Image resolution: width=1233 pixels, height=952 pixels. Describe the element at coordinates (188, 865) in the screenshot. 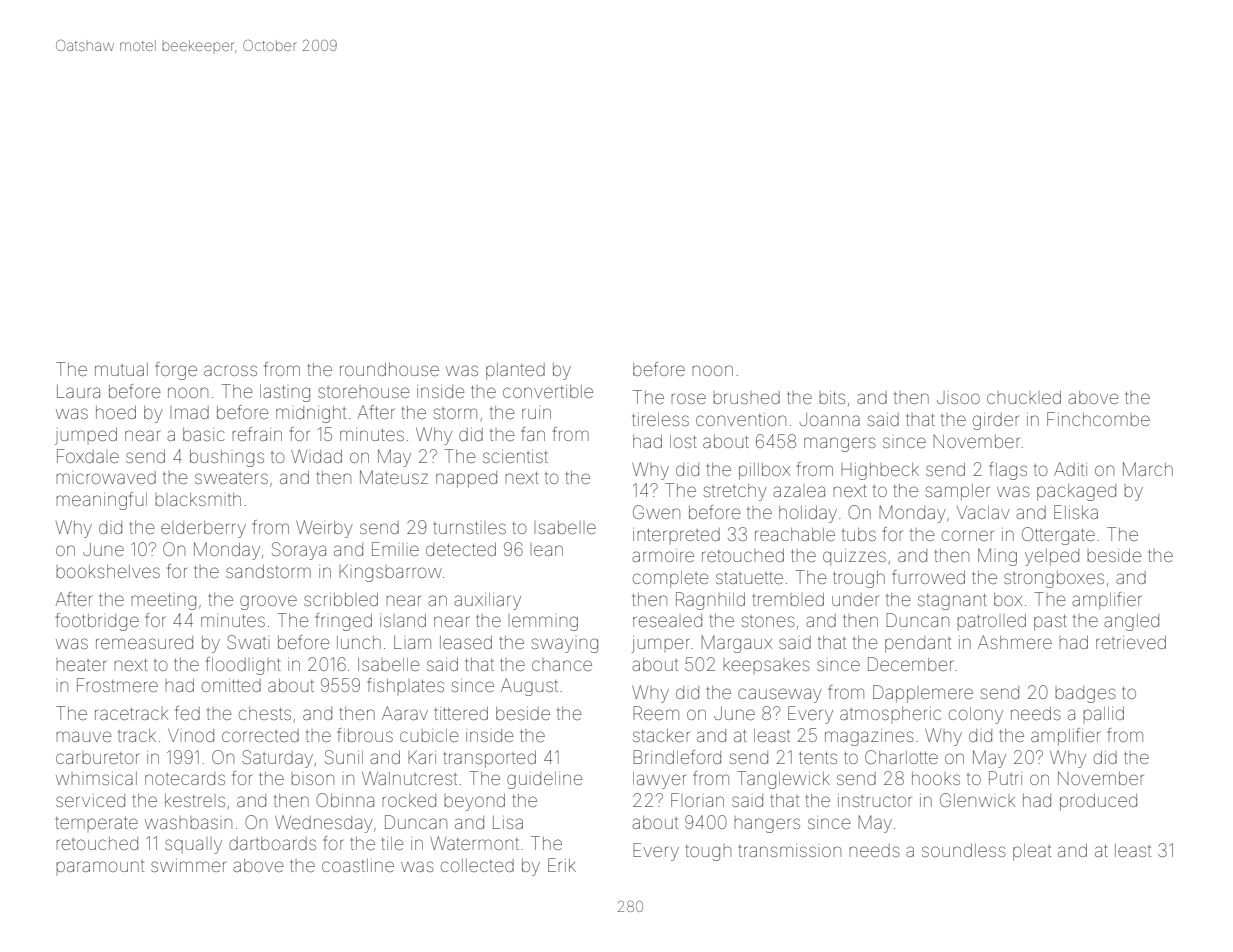

I see `swimmer` at that location.
